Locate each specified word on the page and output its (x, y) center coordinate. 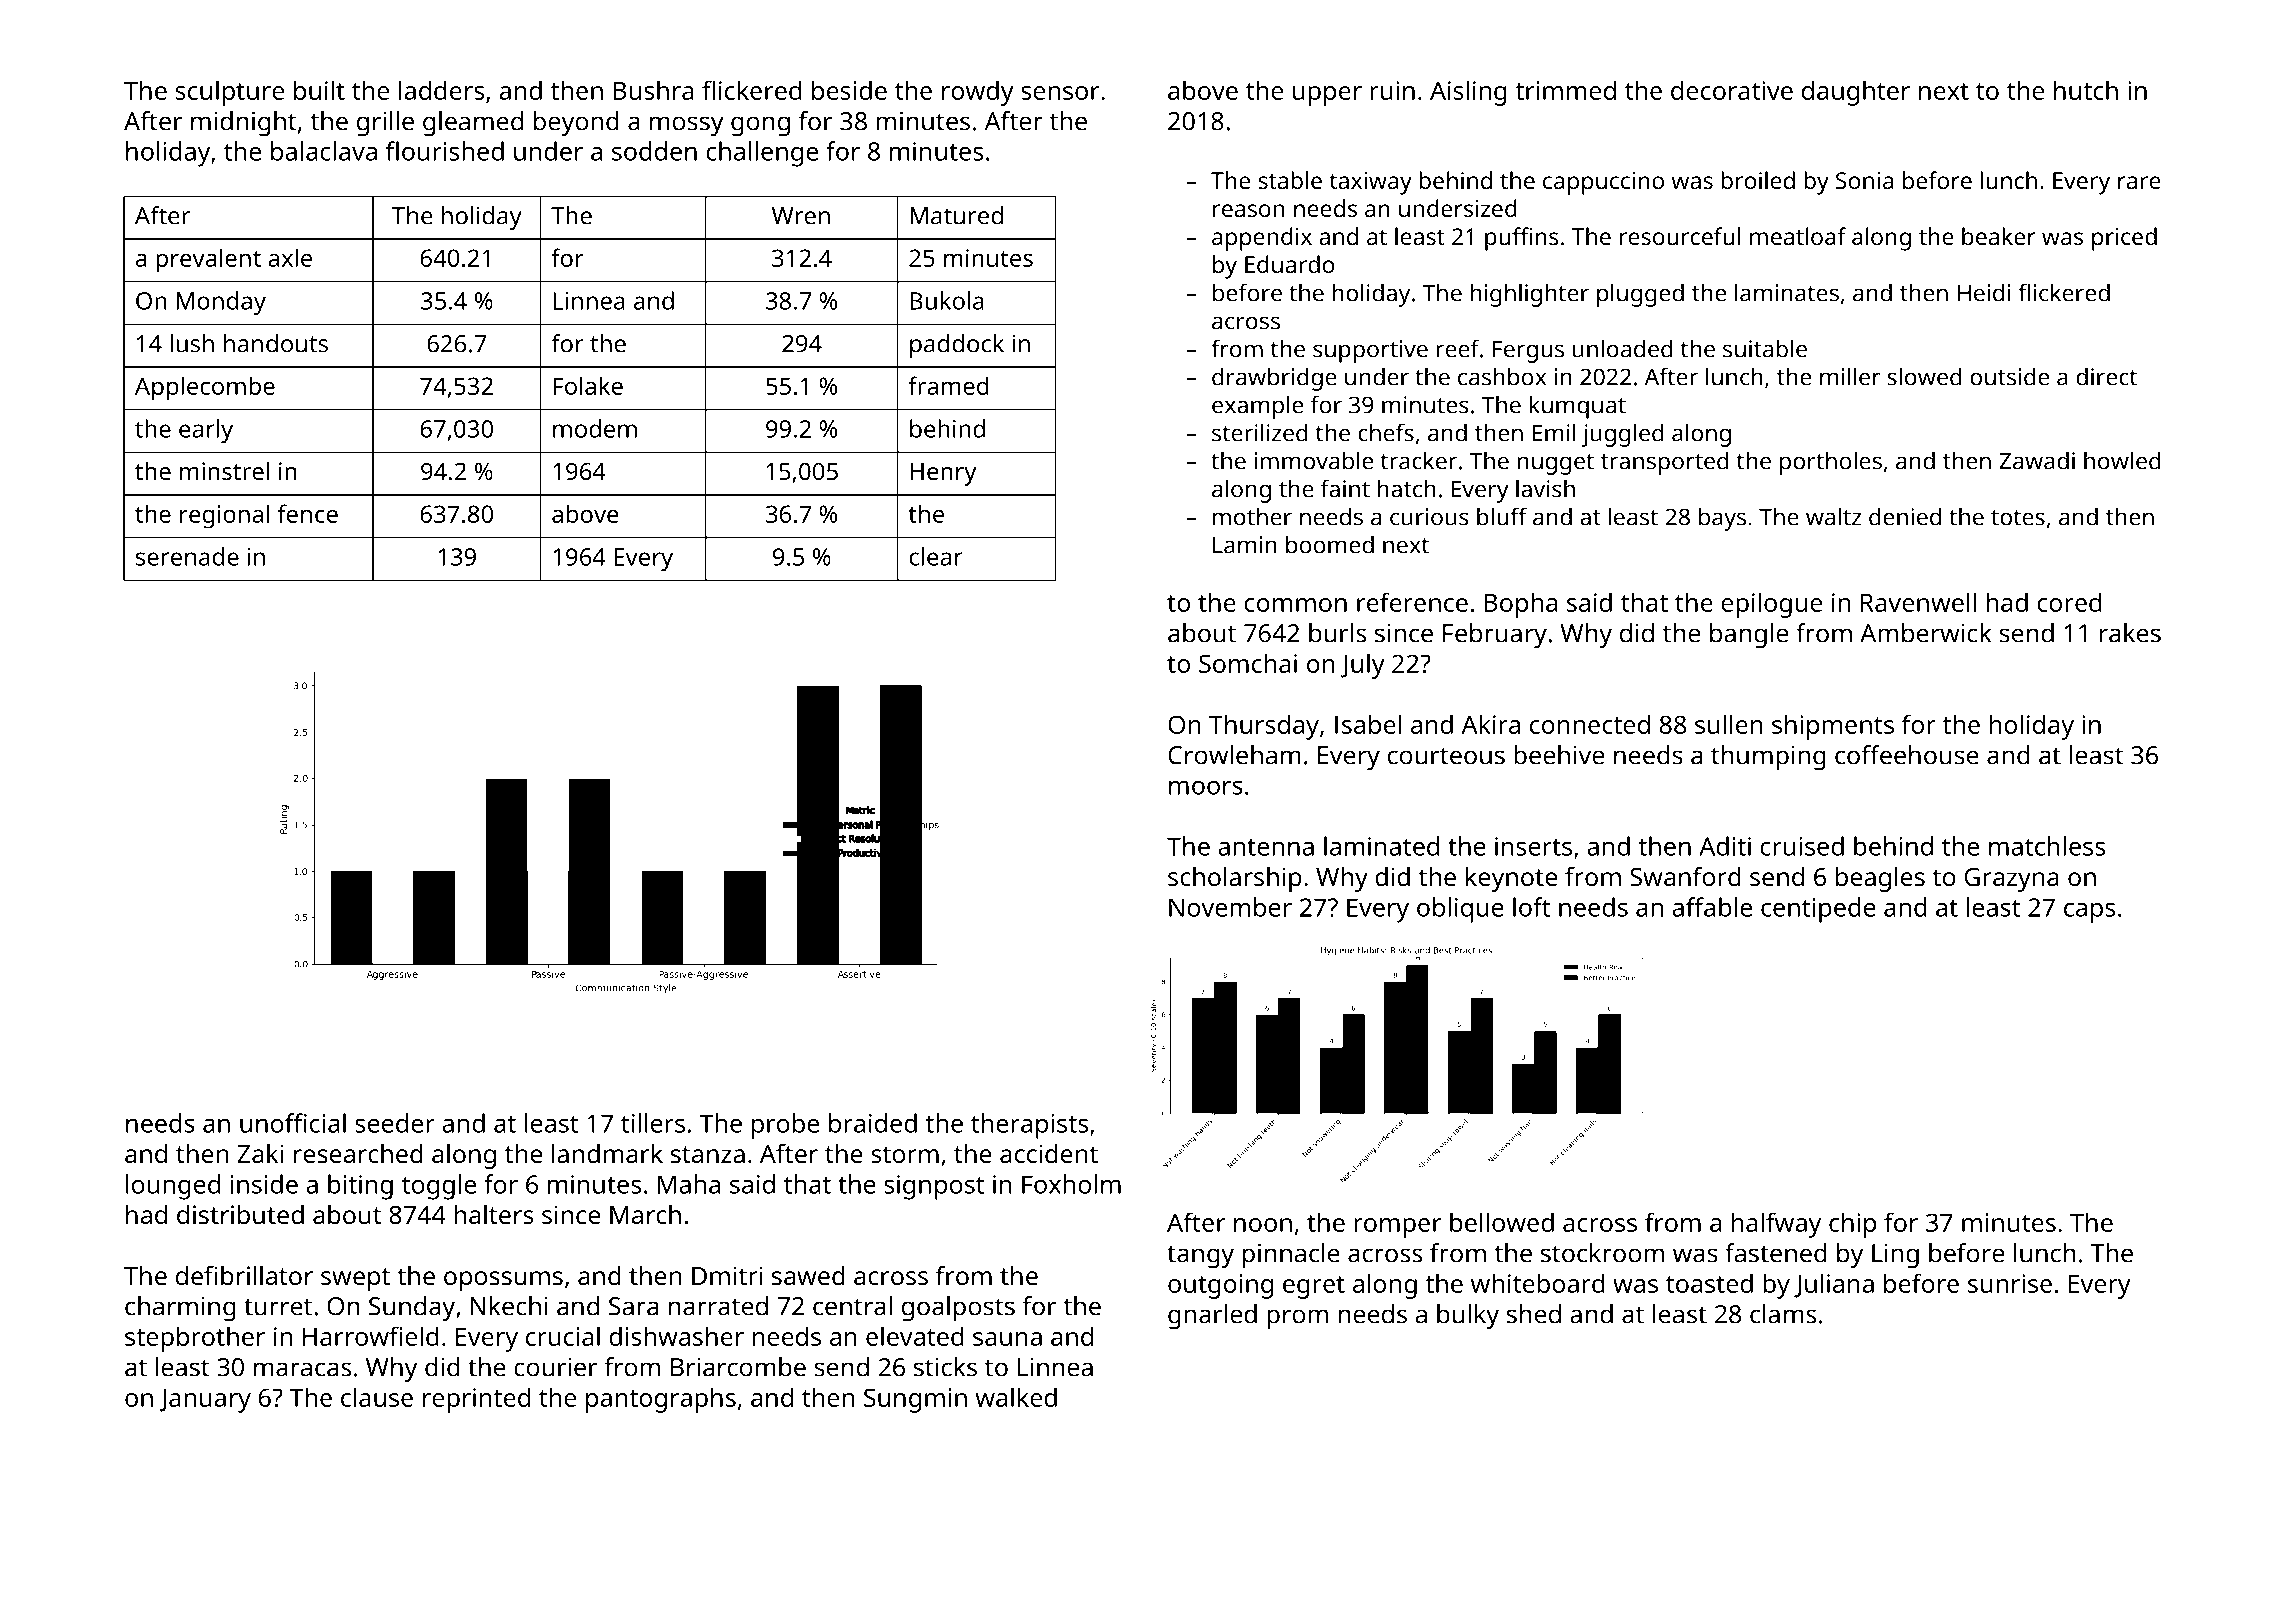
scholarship (1235, 879)
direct (2106, 376)
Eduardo (1289, 264)
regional (224, 516)
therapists (1029, 1126)
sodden (654, 151)
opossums (503, 1281)
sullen (1729, 724)
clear (936, 556)
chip (1852, 1225)
